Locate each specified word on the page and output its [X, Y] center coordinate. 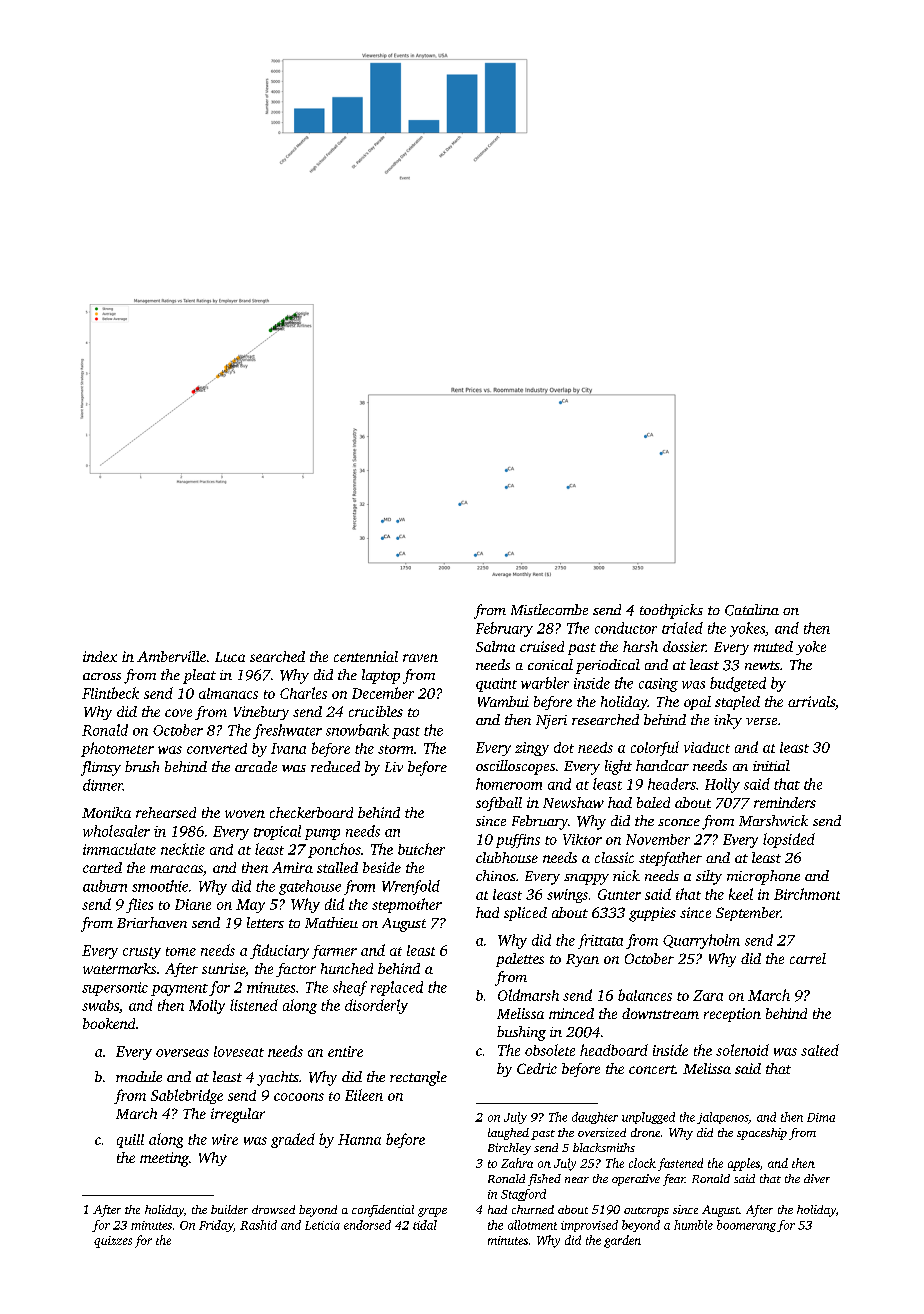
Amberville [171, 656]
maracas [176, 869]
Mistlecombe [549, 609]
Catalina [752, 610]
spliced [525, 914]
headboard [614, 1050]
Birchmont [807, 894]
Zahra [517, 1163]
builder [229, 1209]
